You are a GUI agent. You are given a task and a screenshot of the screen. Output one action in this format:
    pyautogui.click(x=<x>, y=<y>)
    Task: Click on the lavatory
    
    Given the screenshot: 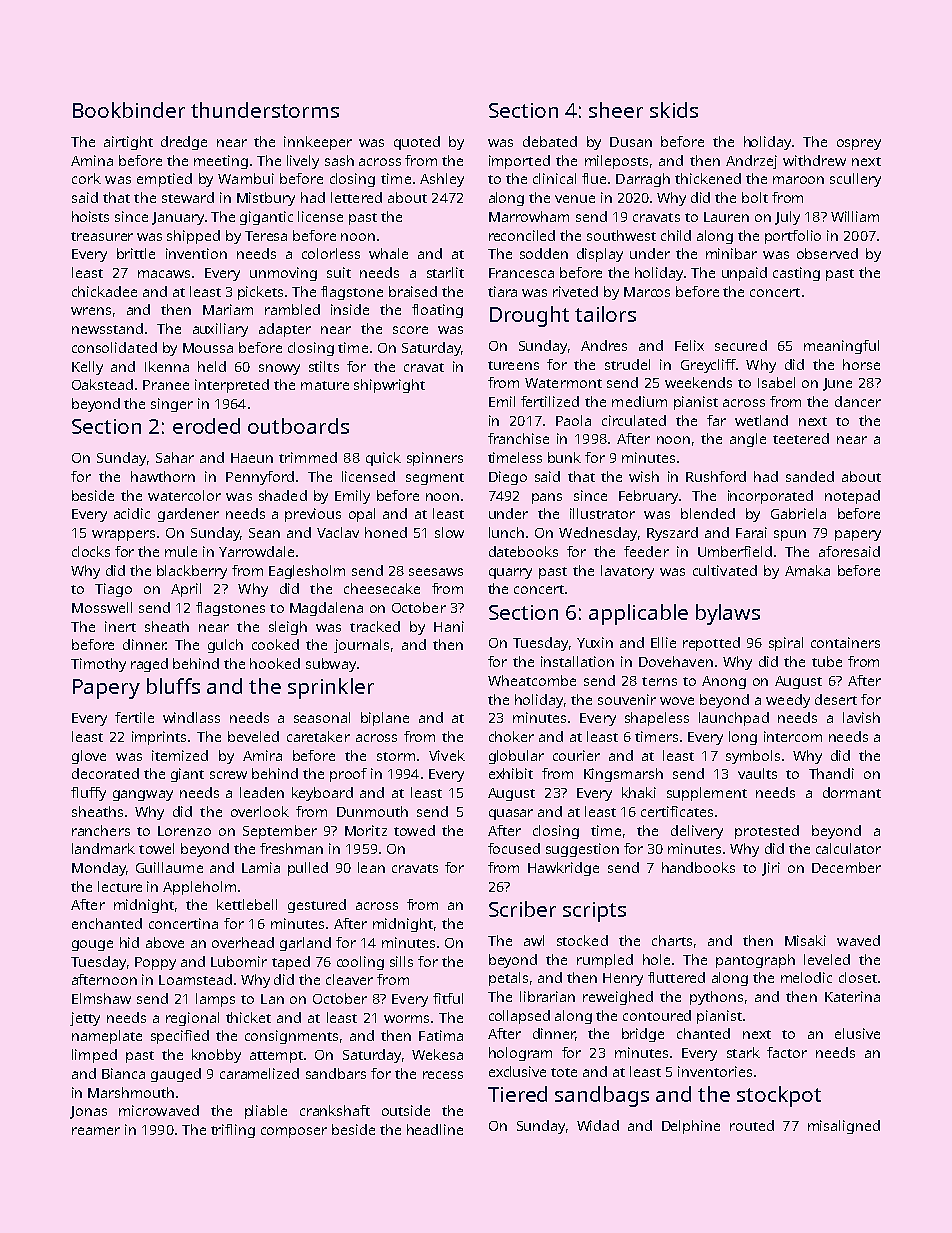 What is the action you would take?
    pyautogui.click(x=627, y=572)
